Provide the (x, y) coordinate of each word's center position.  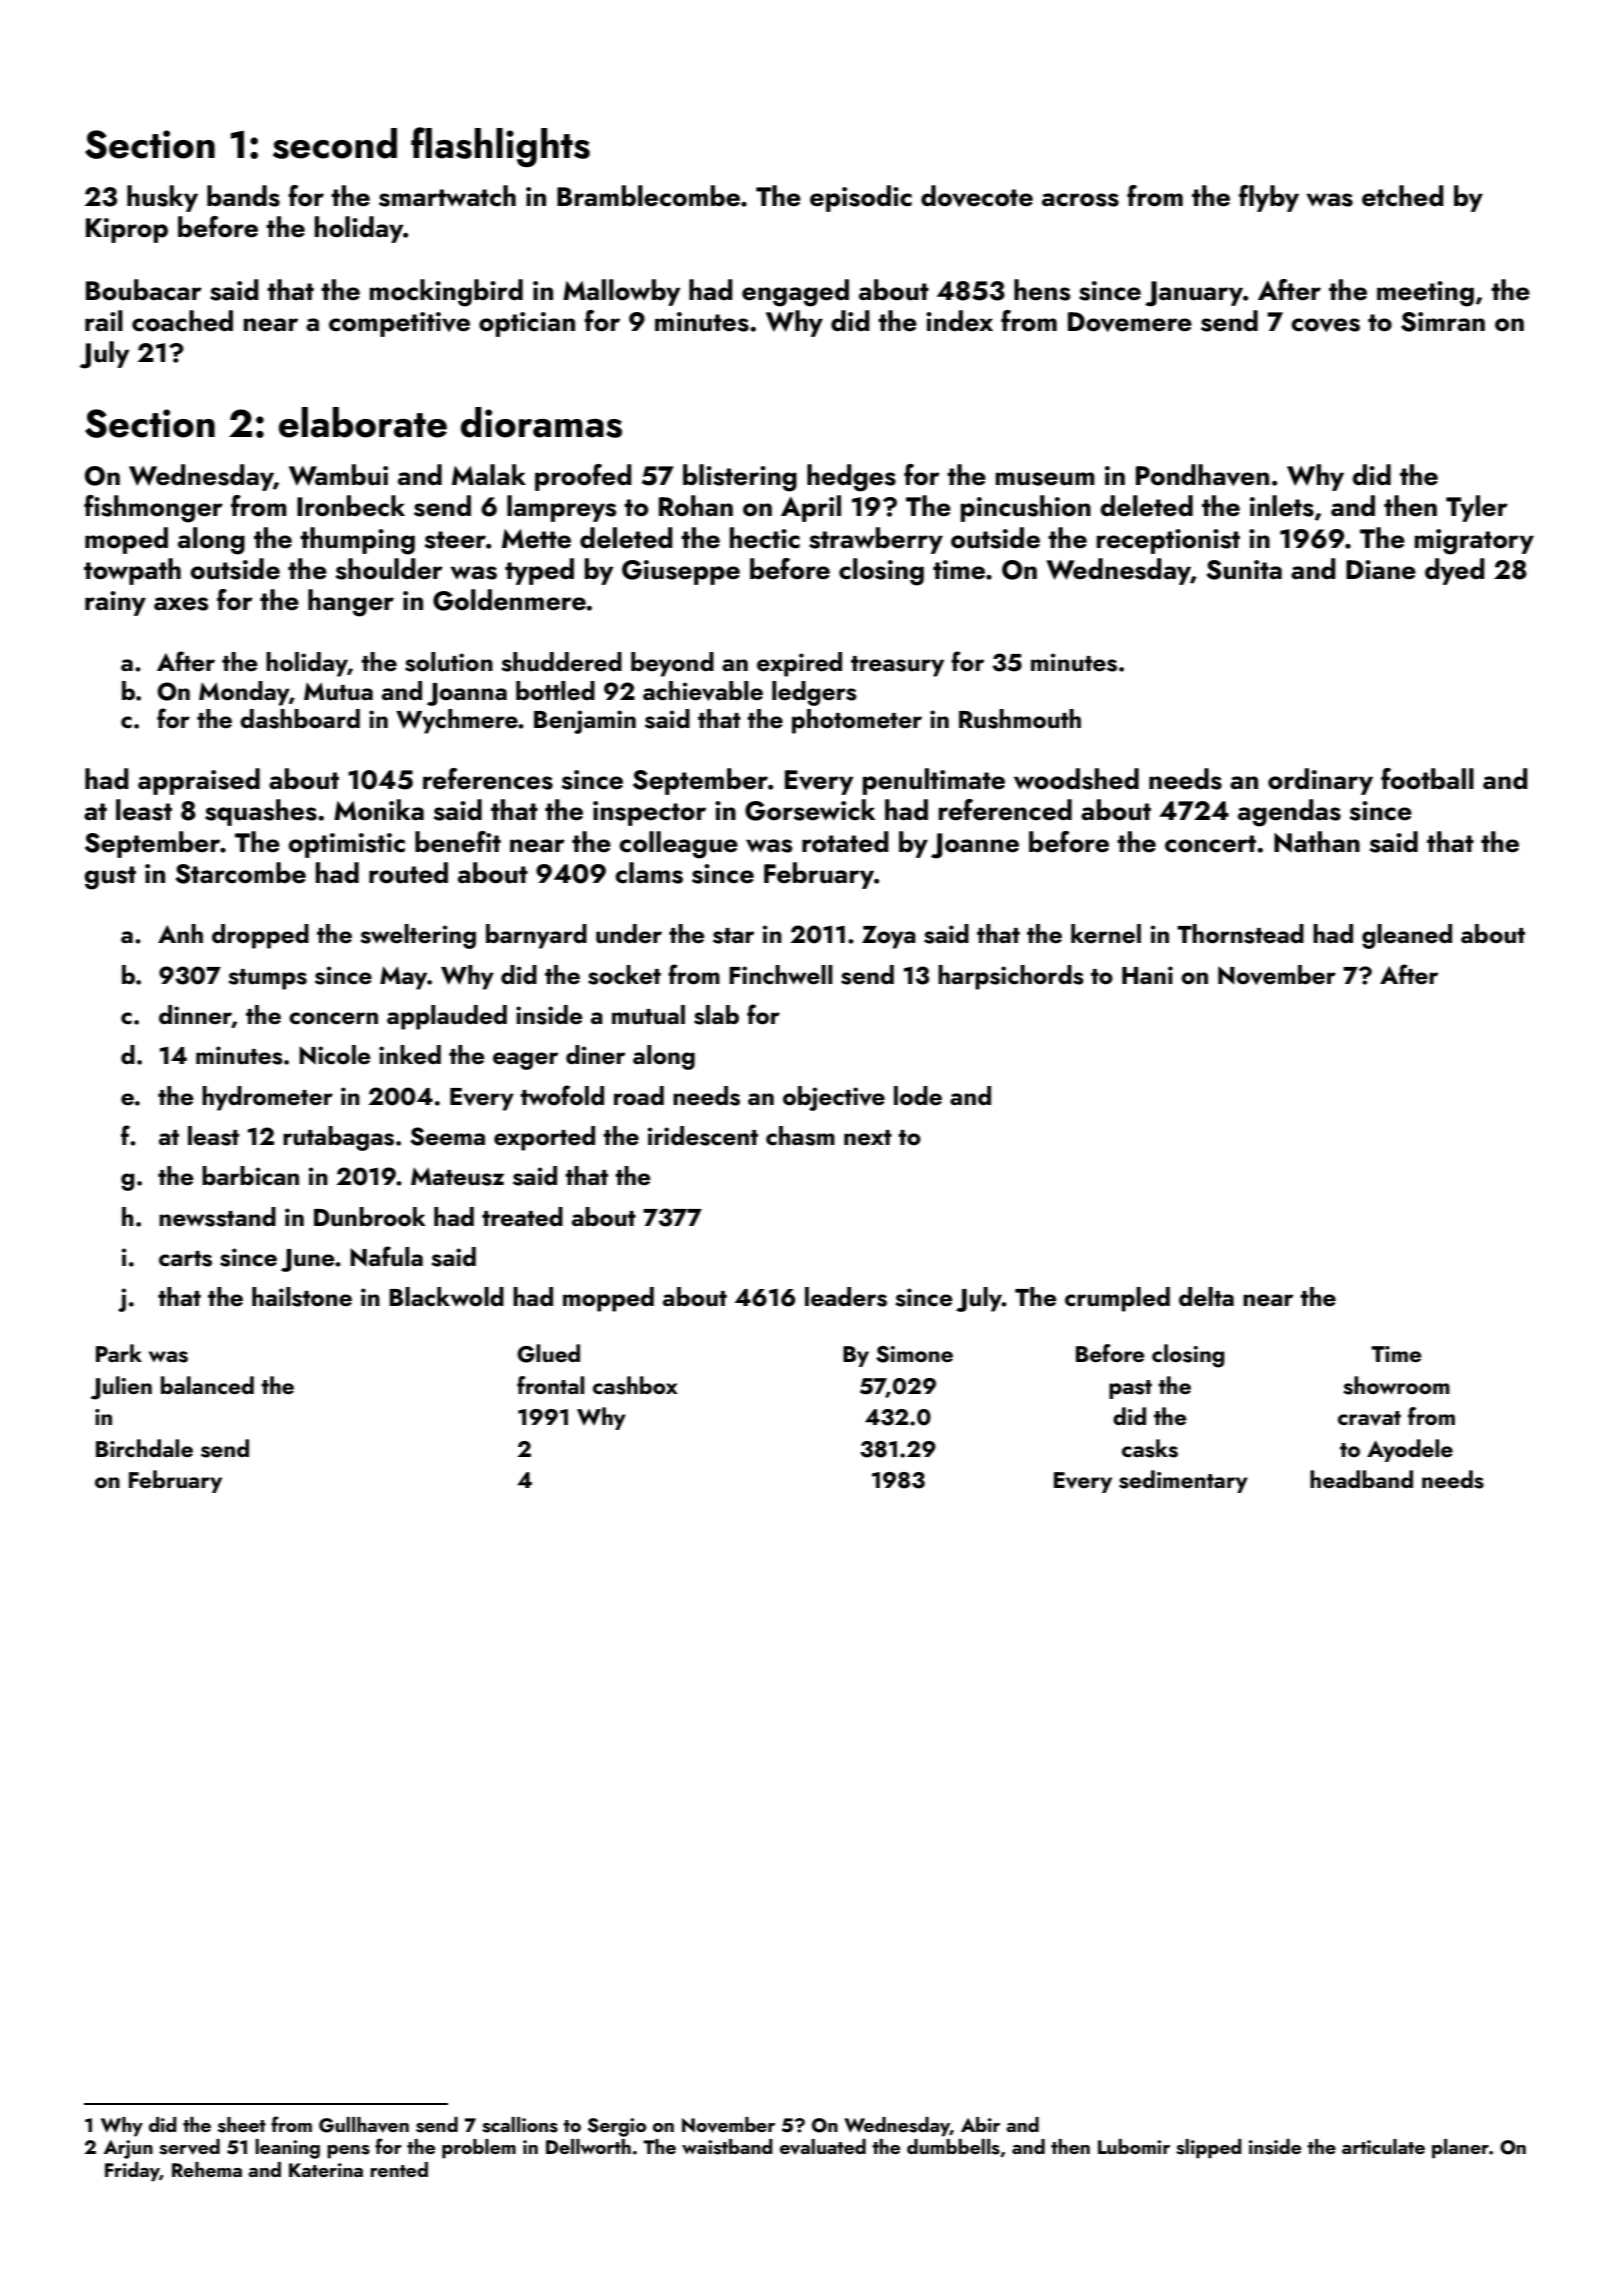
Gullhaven (364, 2125)
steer (455, 540)
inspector (649, 813)
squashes (261, 812)
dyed (1455, 571)
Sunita (1244, 570)
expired (799, 664)
